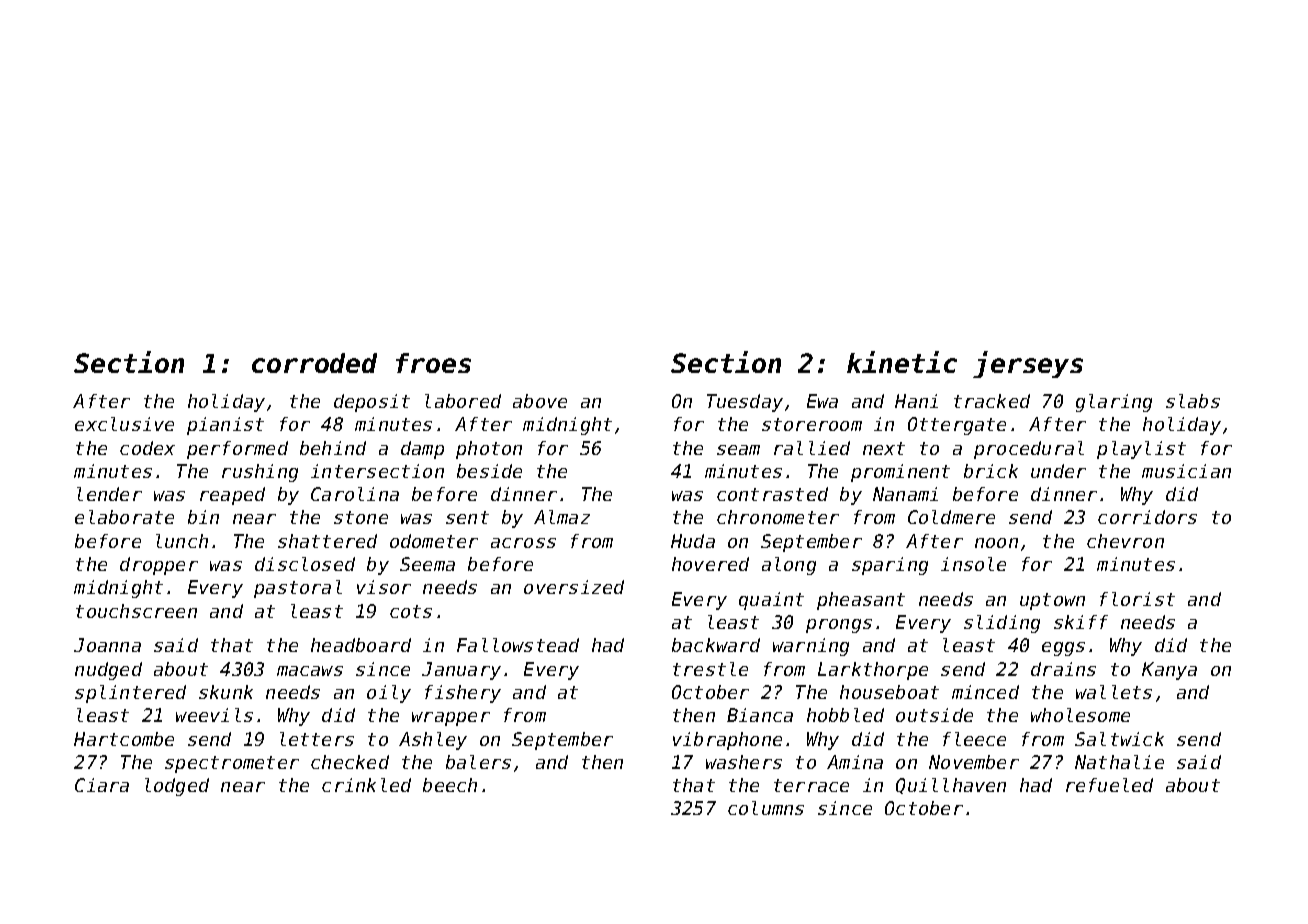  Describe the element at coordinates (314, 363) in the document. I see `corroded` at that location.
